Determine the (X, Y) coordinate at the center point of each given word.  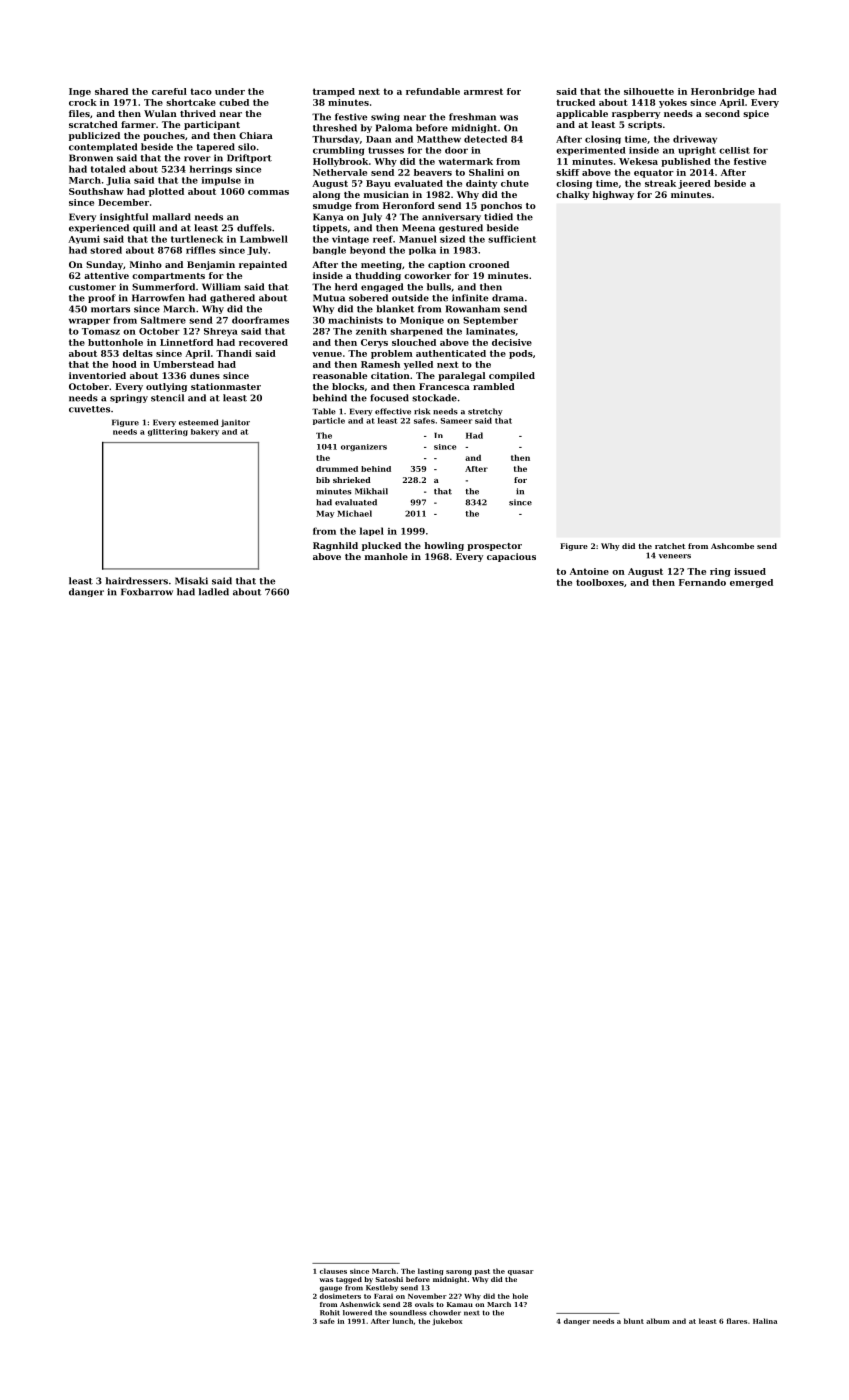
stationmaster (226, 386)
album (658, 1321)
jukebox (447, 1321)
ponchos (501, 206)
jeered (694, 184)
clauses (333, 1271)
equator (654, 173)
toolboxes (600, 582)
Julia (118, 181)
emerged (751, 583)
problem (392, 354)
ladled (214, 592)
